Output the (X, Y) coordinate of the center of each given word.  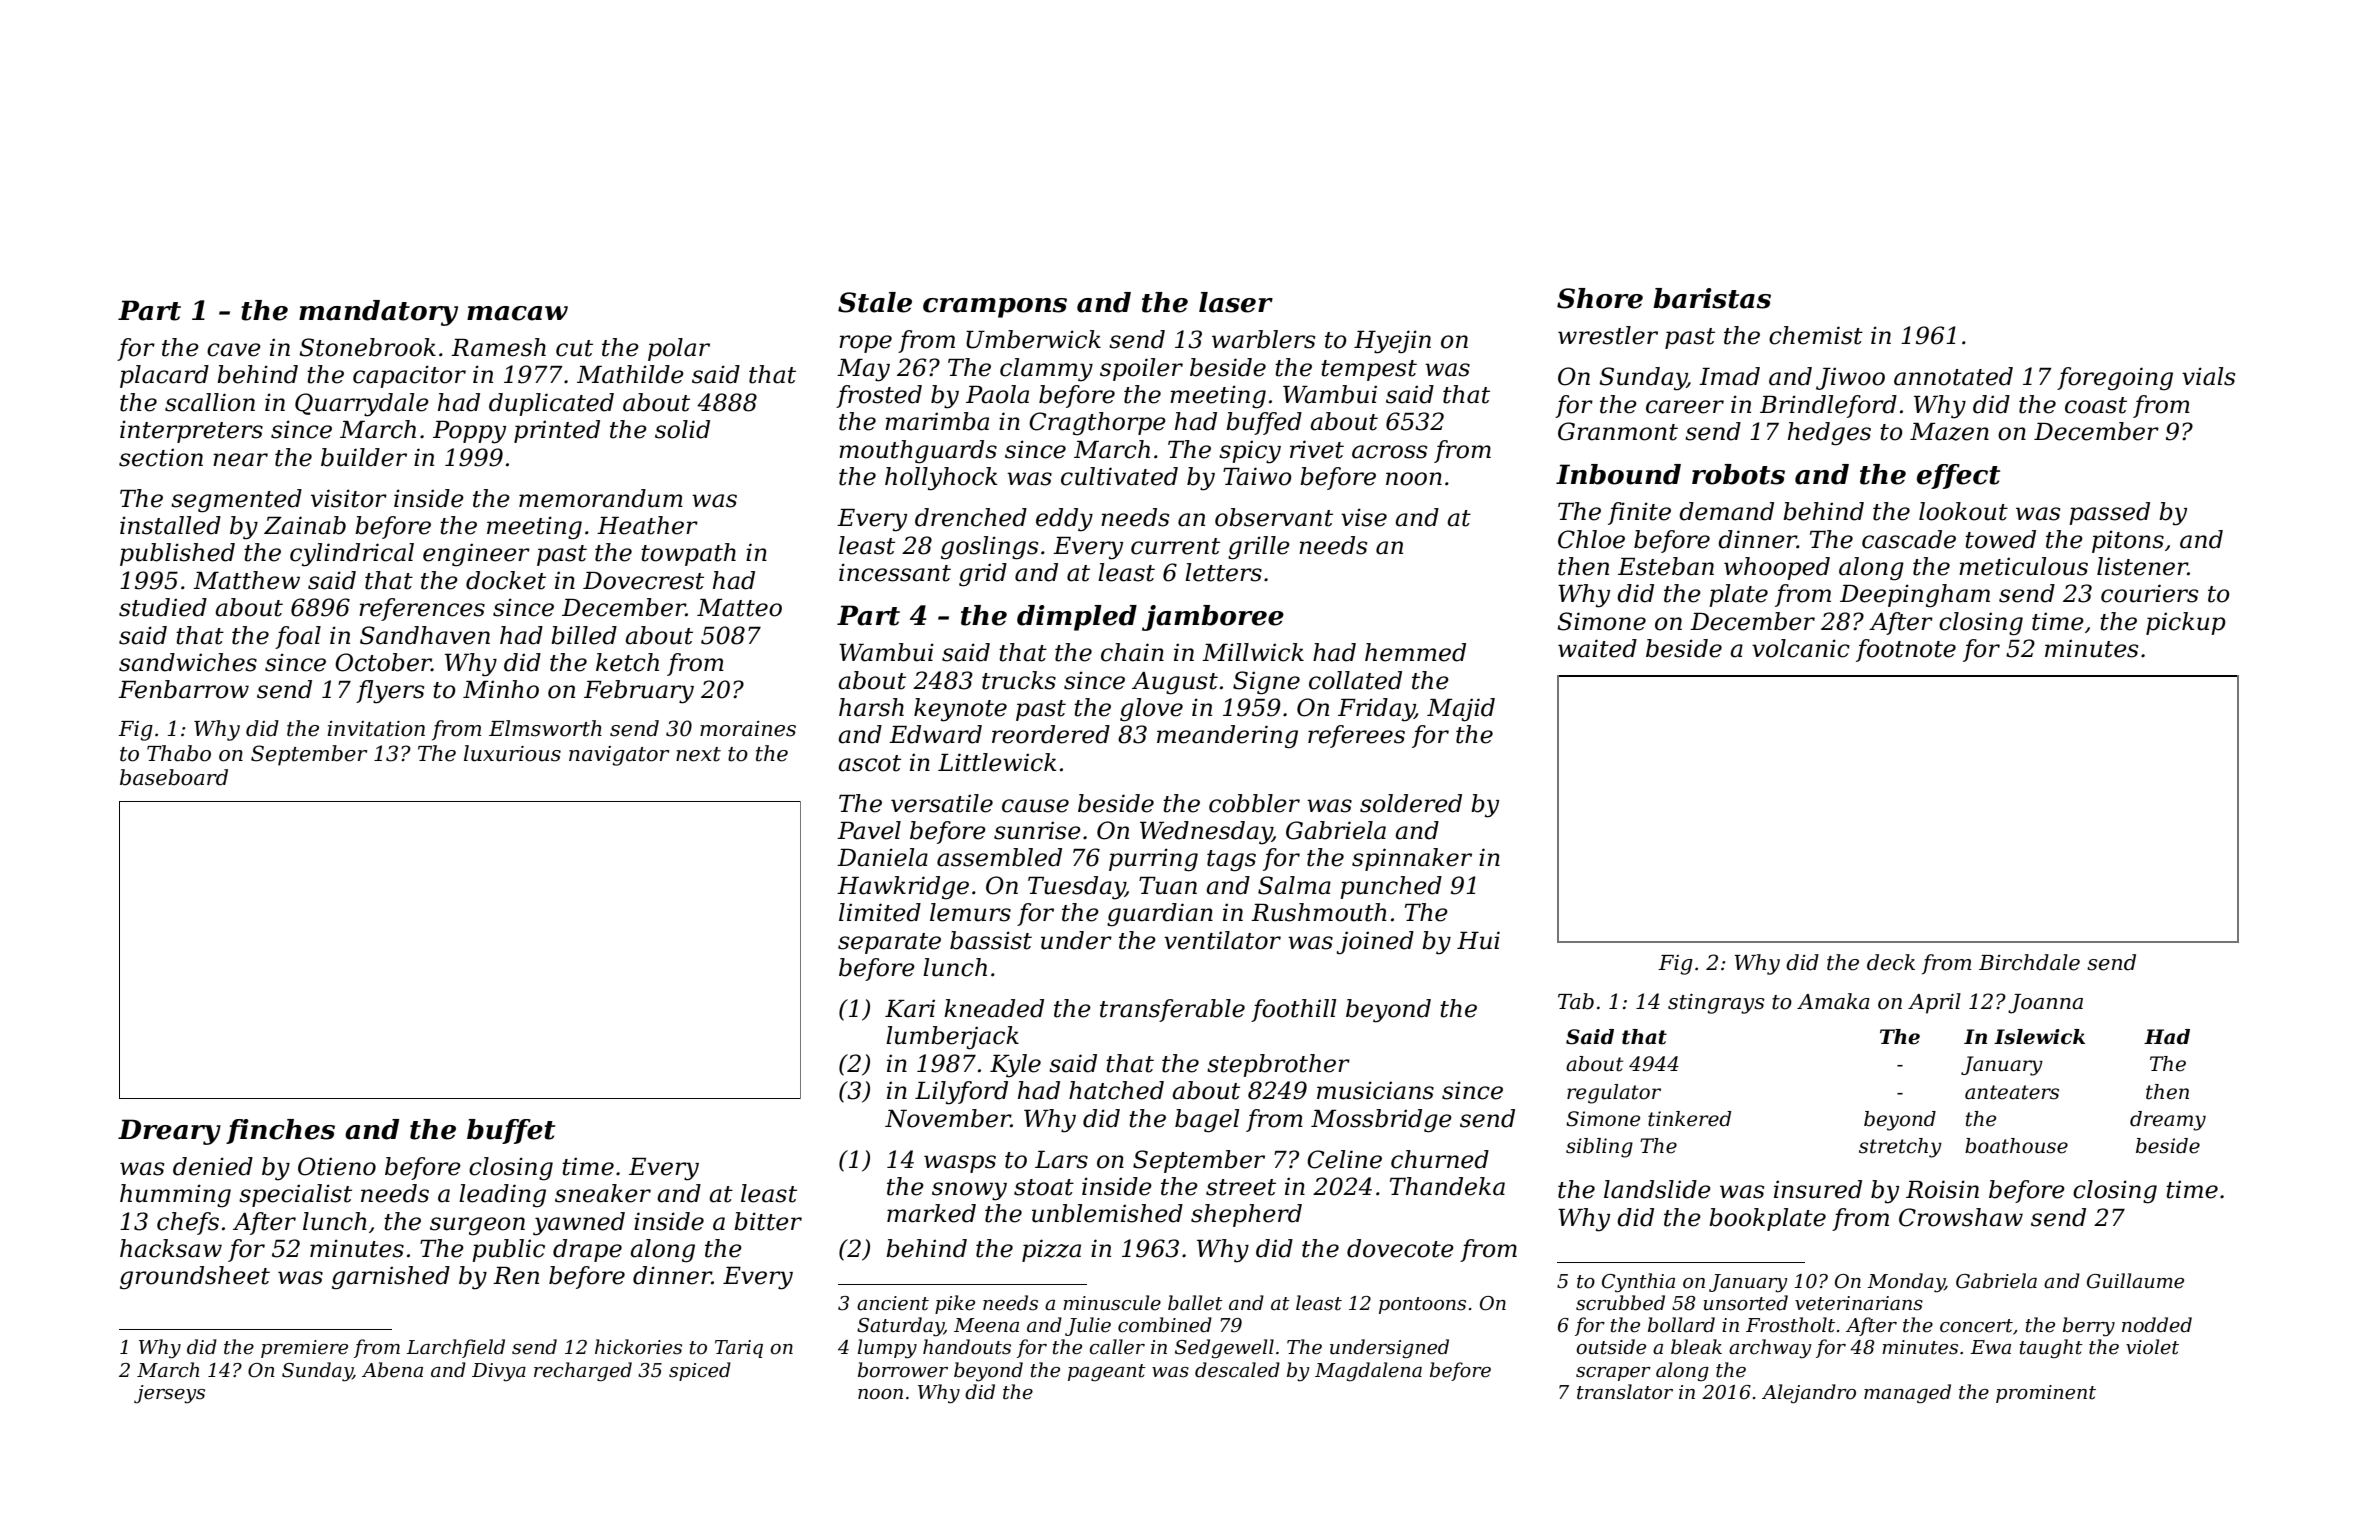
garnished (391, 1277)
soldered (1411, 803)
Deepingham (1915, 595)
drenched (971, 517)
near (240, 460)
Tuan (1168, 886)
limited (880, 912)
